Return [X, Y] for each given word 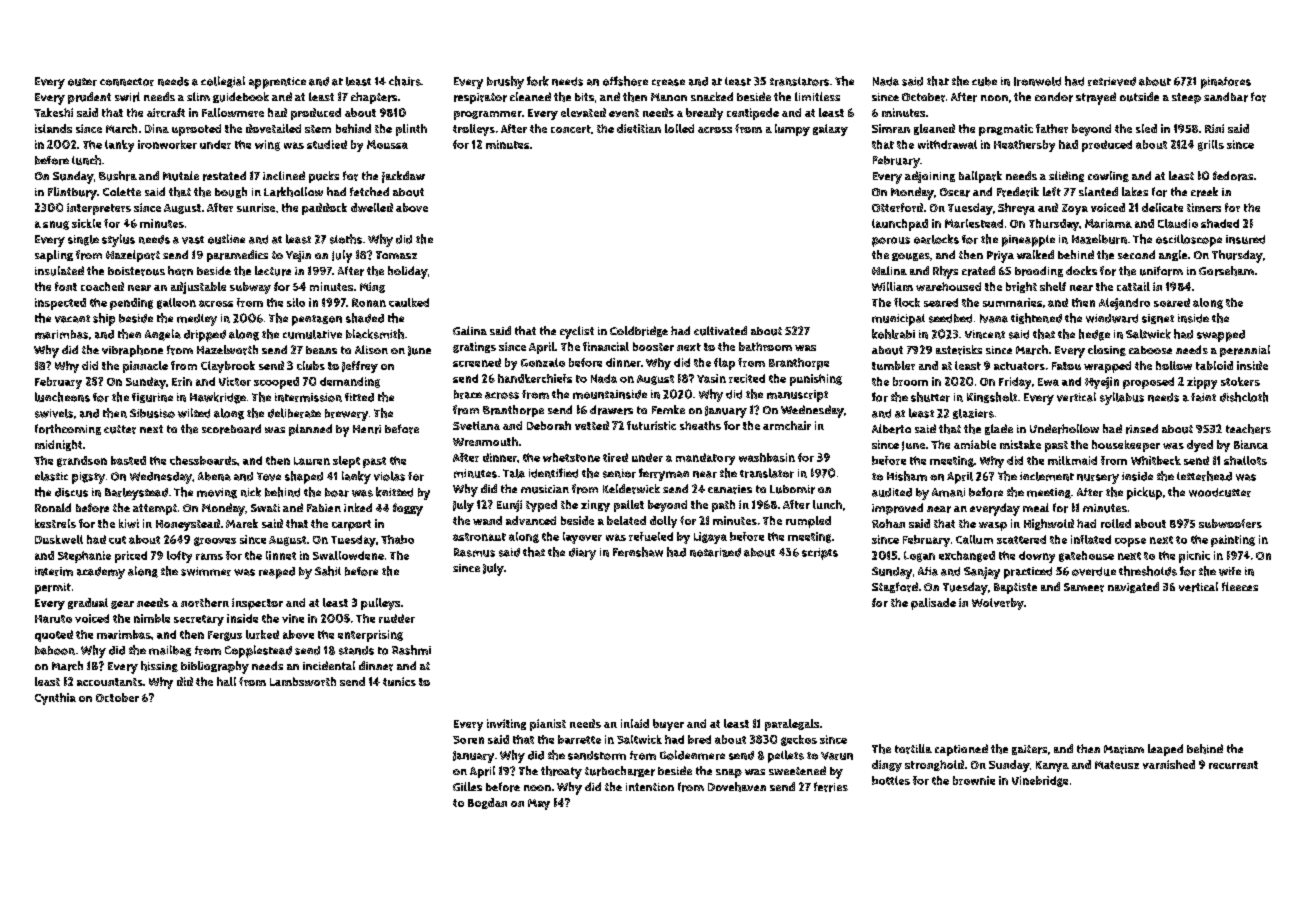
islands [53, 128]
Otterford [897, 207]
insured [1245, 239]
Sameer [1084, 587]
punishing [816, 380]
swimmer [206, 571]
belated [626, 520]
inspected [60, 304]
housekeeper [1126, 446]
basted [128, 460]
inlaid [635, 723]
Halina [889, 270]
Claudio [1178, 223]
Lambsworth [303, 681]
